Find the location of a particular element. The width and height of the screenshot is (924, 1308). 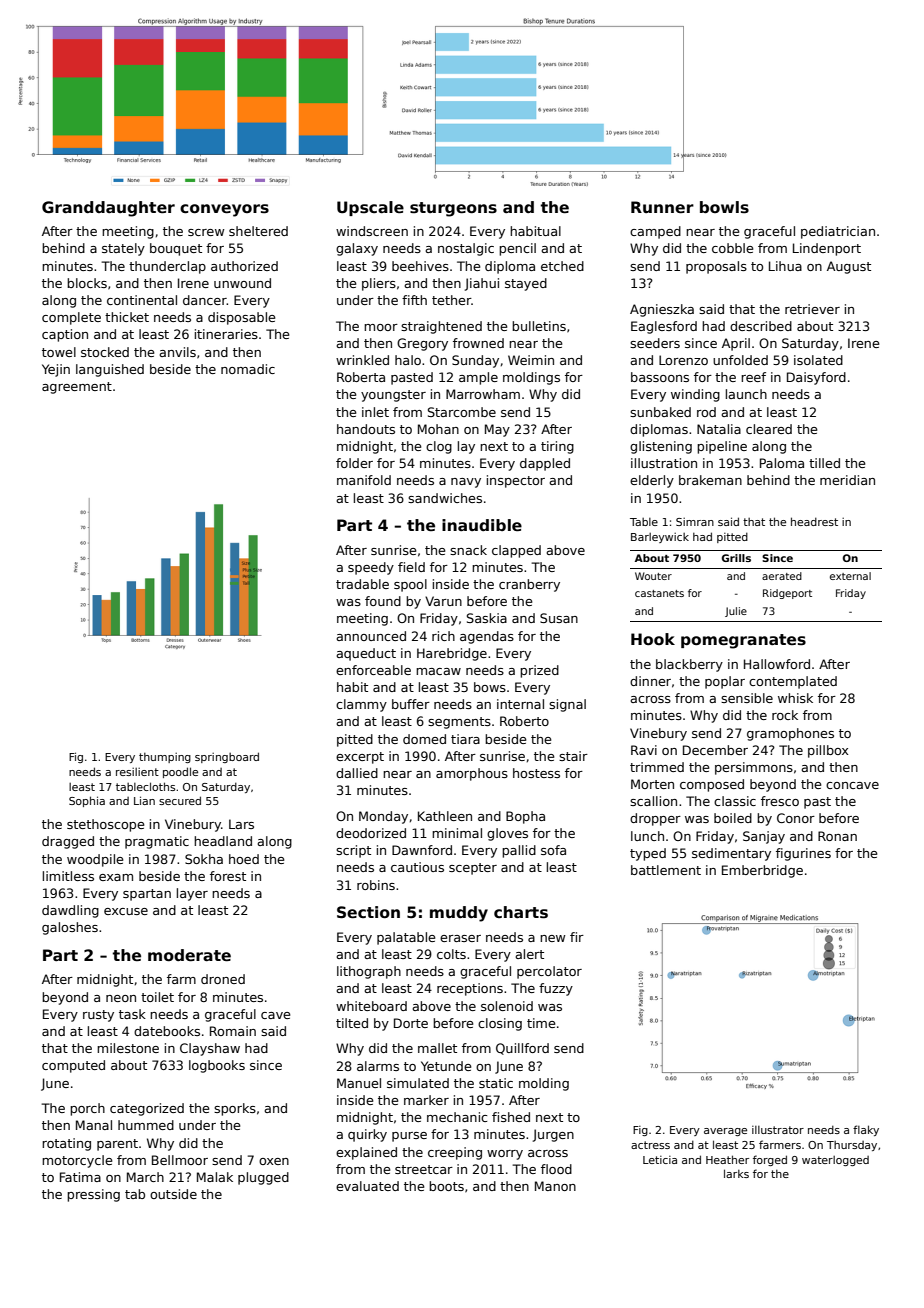

retriever is located at coordinates (812, 309).
